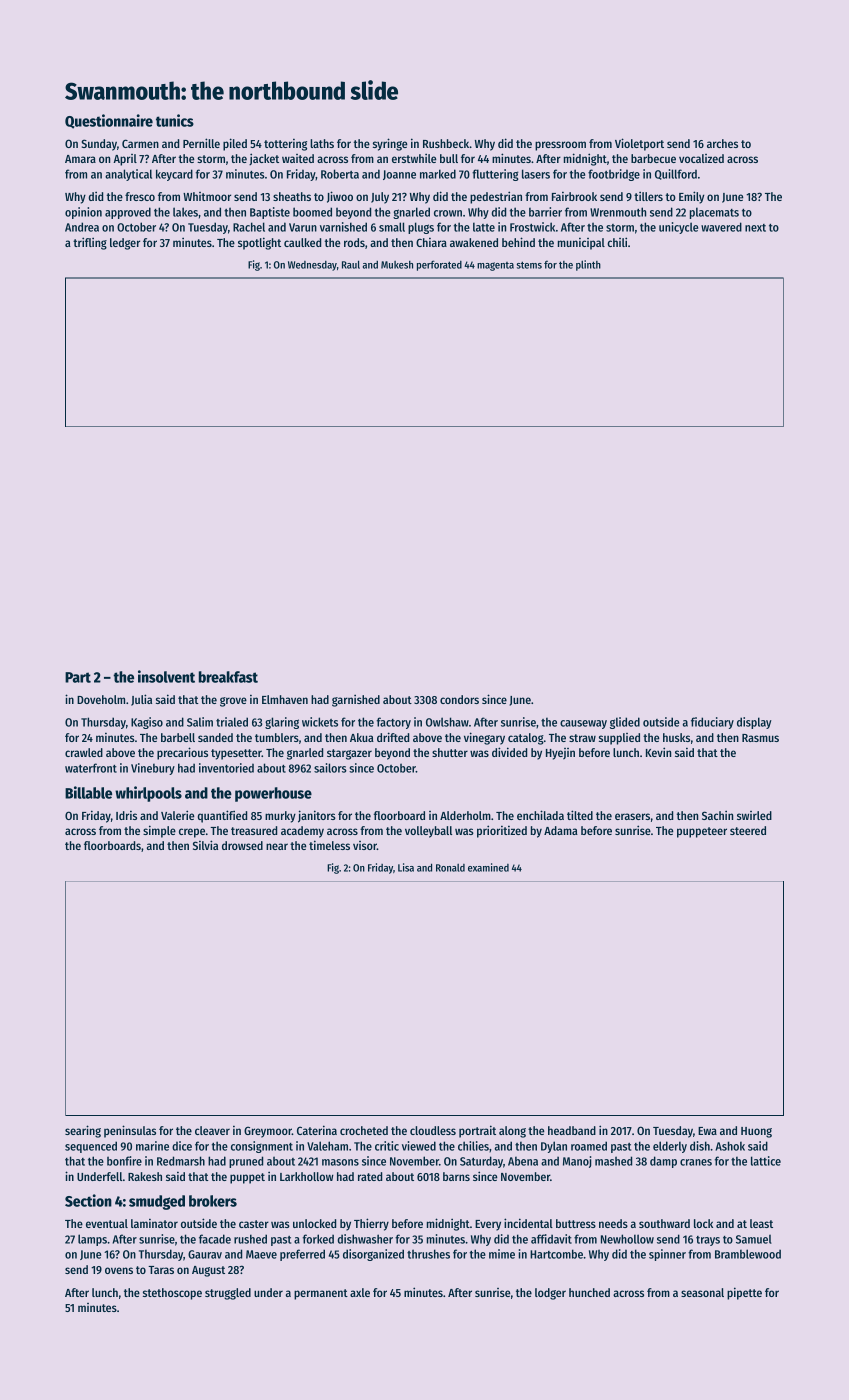 This screenshot has height=1400, width=849. Describe the element at coordinates (696, 1162) in the screenshot. I see `cranes` at that location.
